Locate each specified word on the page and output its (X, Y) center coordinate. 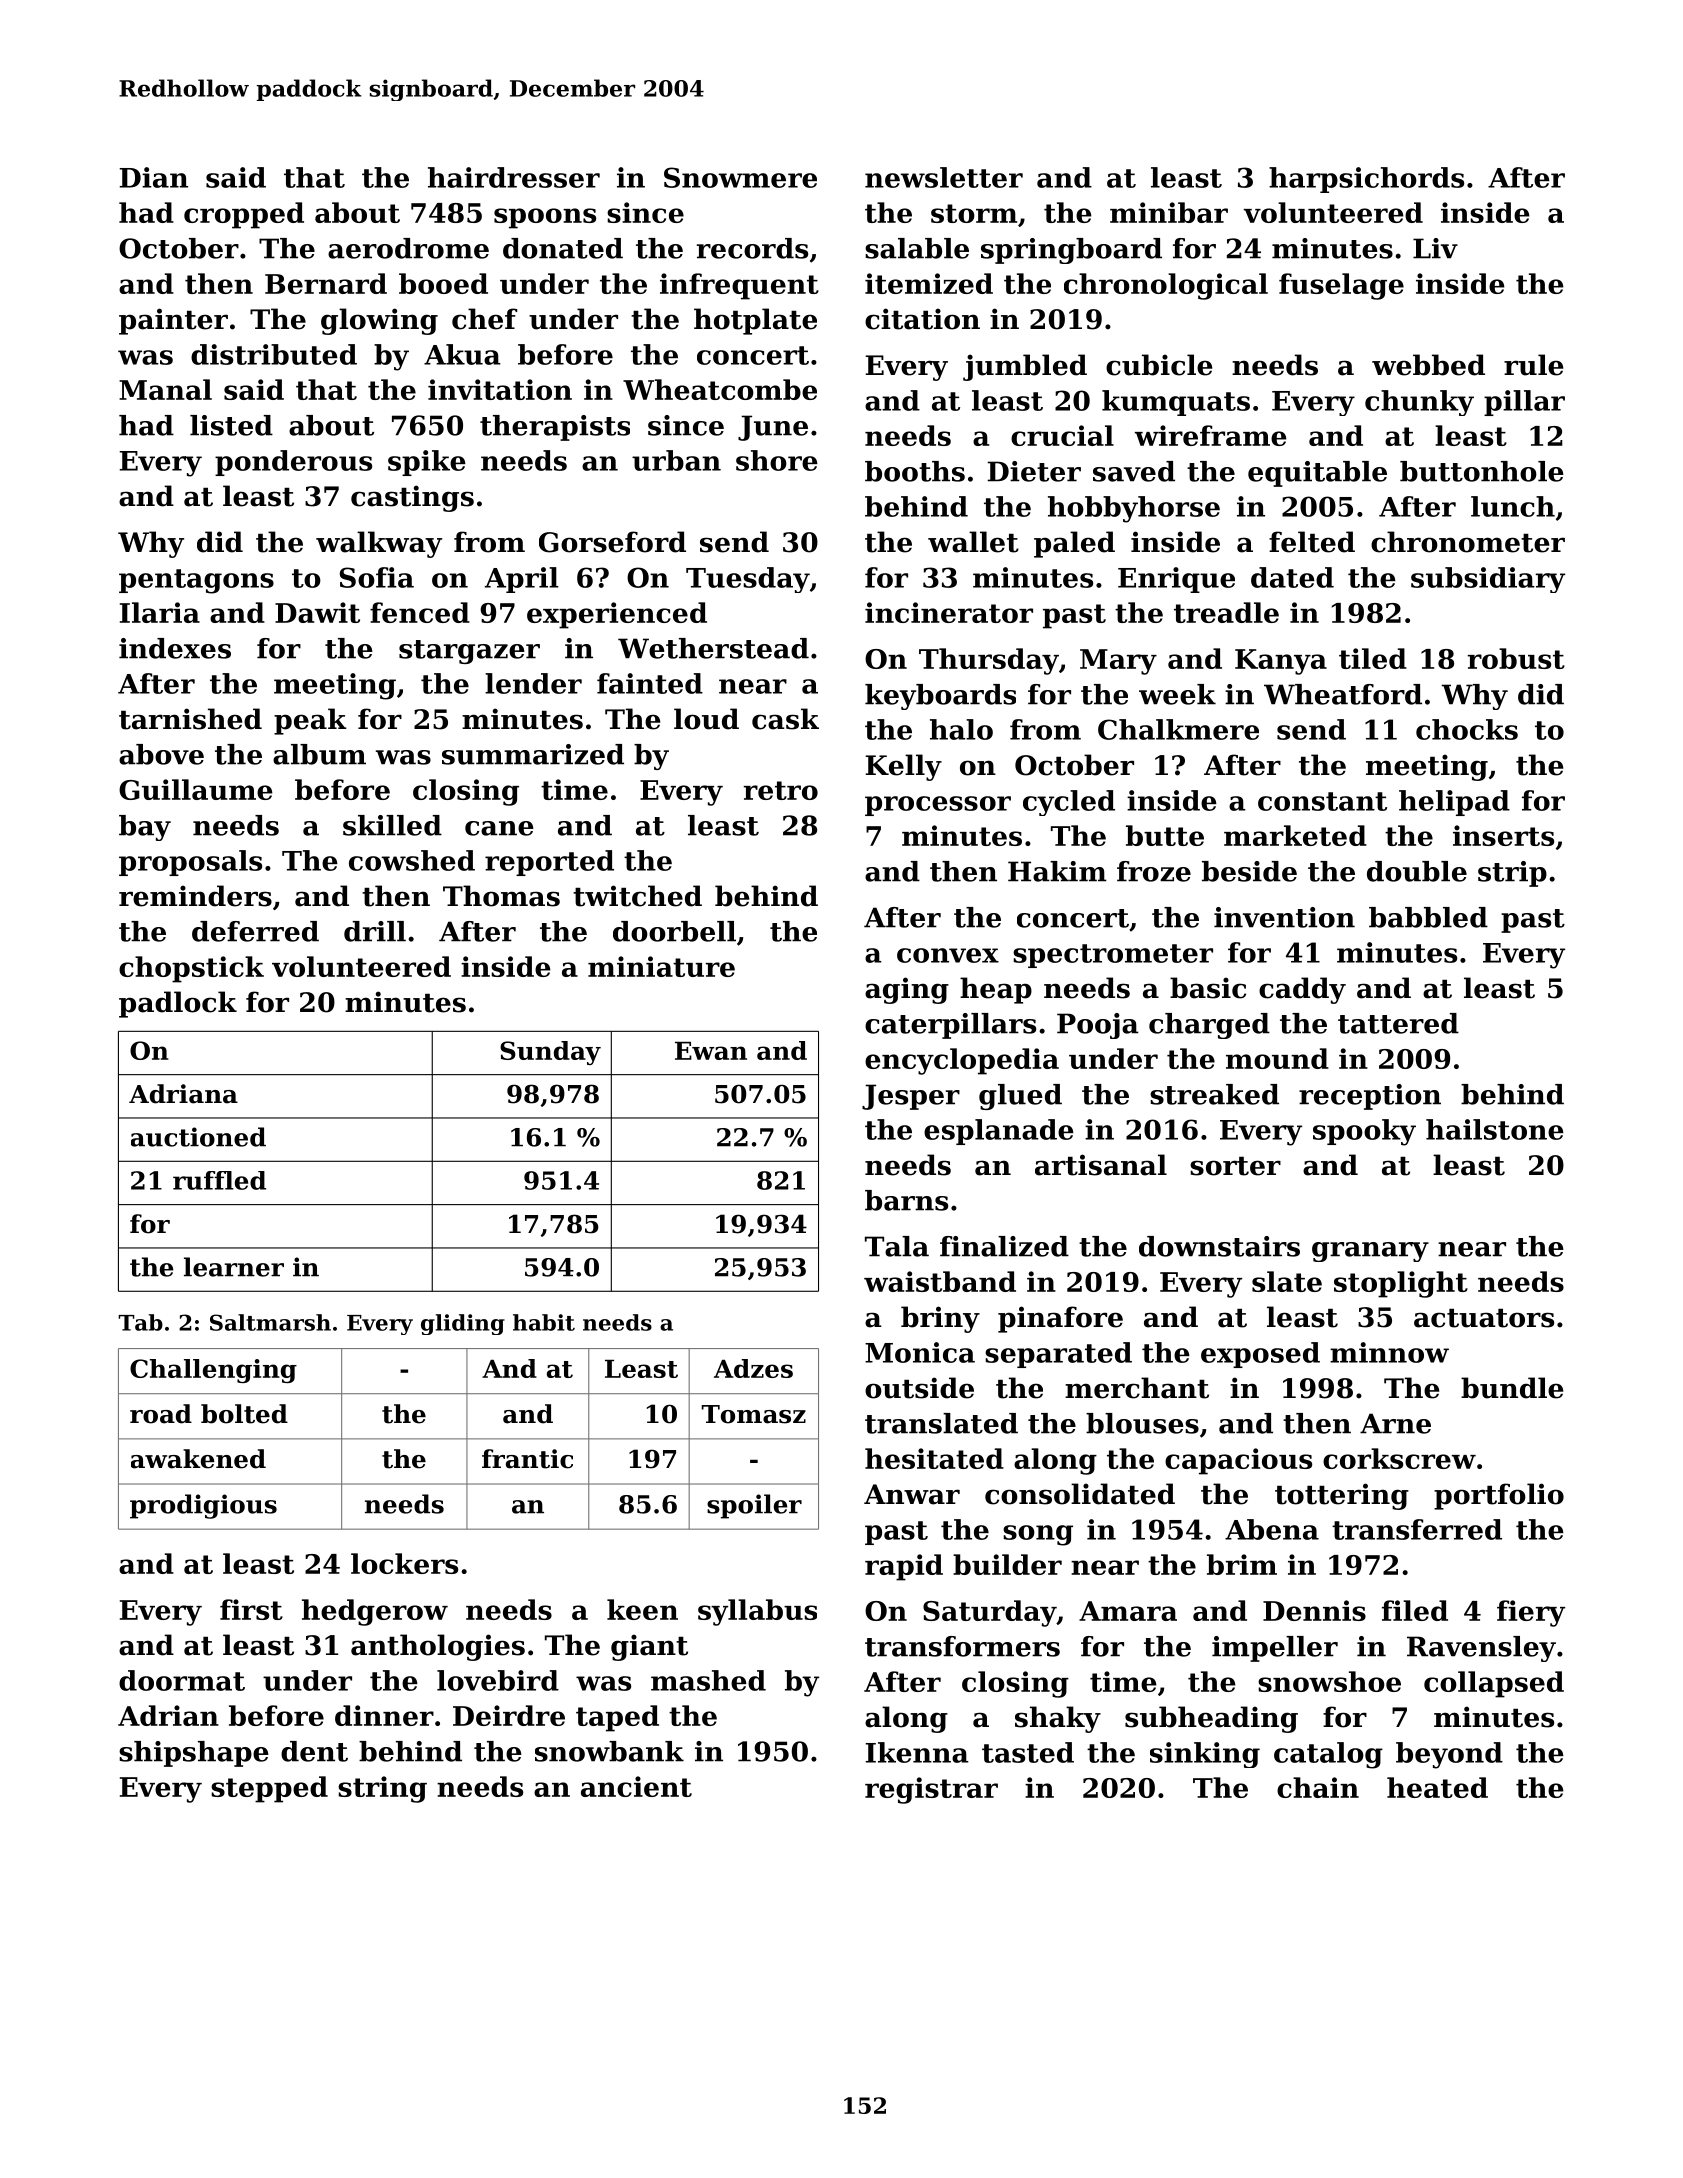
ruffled (219, 1180)
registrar (931, 1790)
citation (922, 319)
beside (1249, 871)
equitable (1317, 474)
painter (173, 321)
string (382, 1789)
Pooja (1098, 1026)
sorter (1235, 1166)
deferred (255, 931)
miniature (661, 966)
